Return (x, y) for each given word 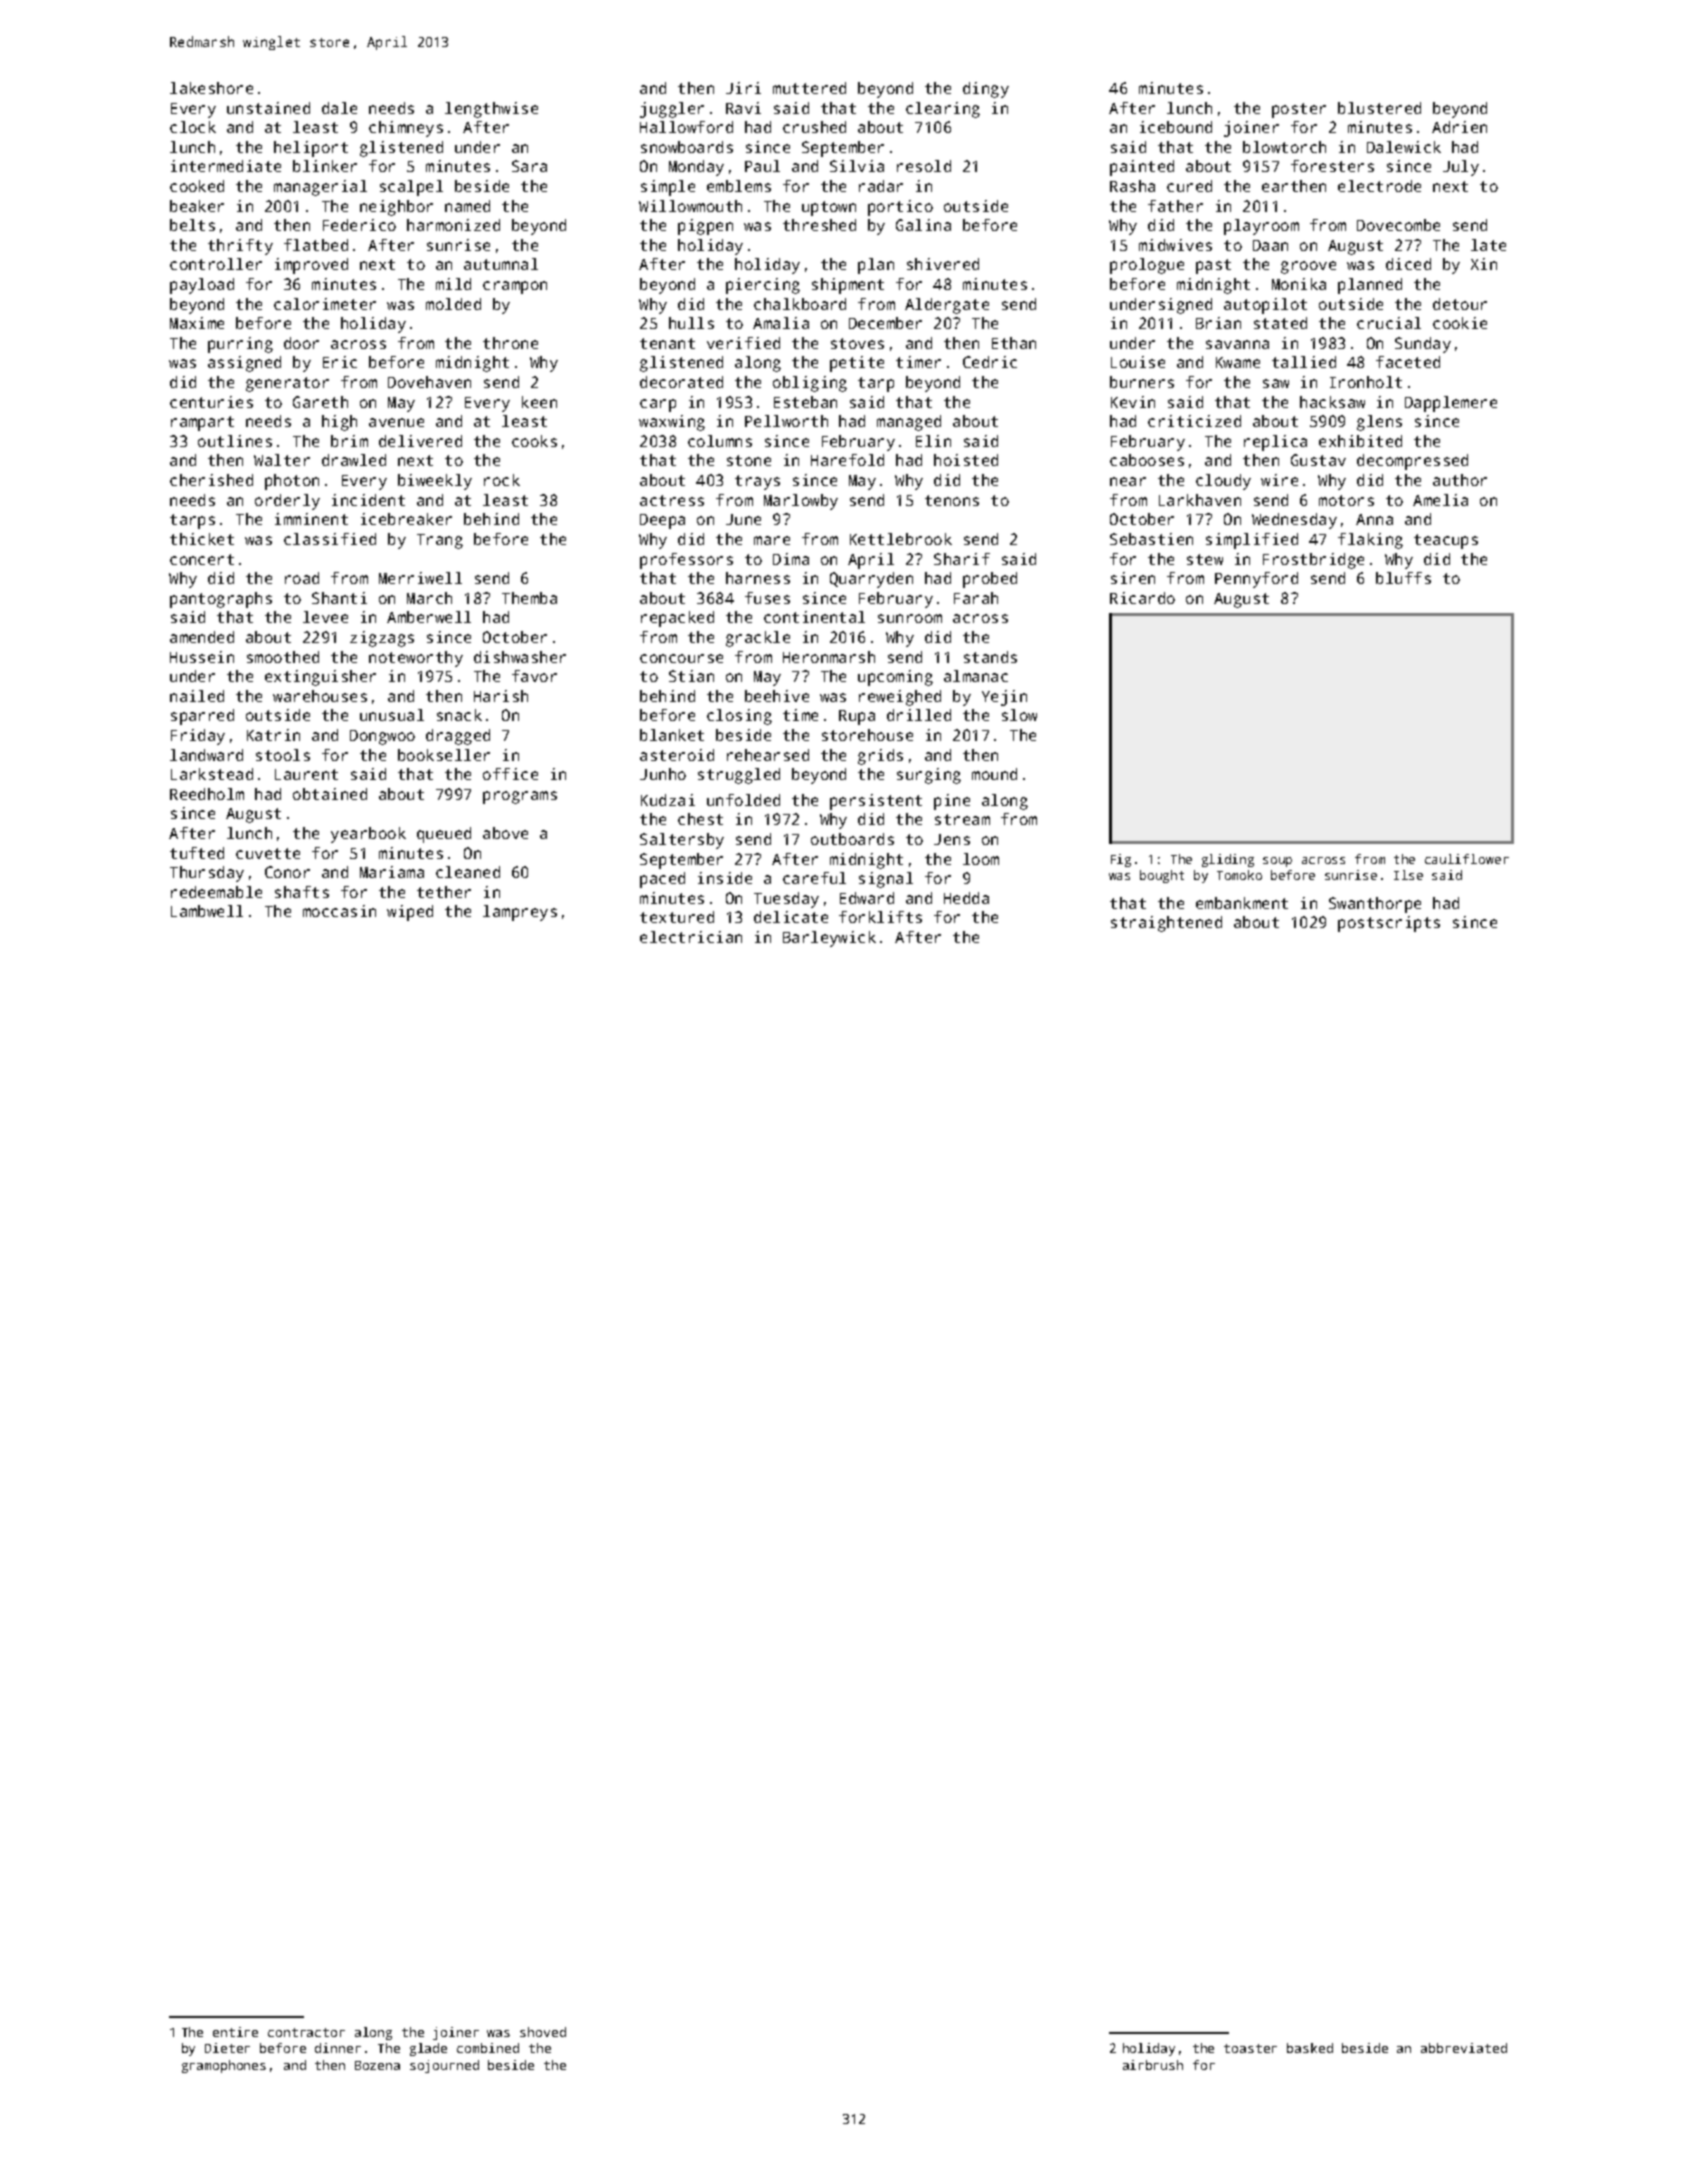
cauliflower (1467, 859)
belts (192, 225)
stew (1205, 559)
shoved (543, 2032)
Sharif (962, 559)
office (510, 774)
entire (235, 2032)
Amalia (781, 323)
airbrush (1153, 2065)
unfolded (743, 800)
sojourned (444, 2066)
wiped (410, 913)
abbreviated (1464, 2048)
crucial (1389, 323)
